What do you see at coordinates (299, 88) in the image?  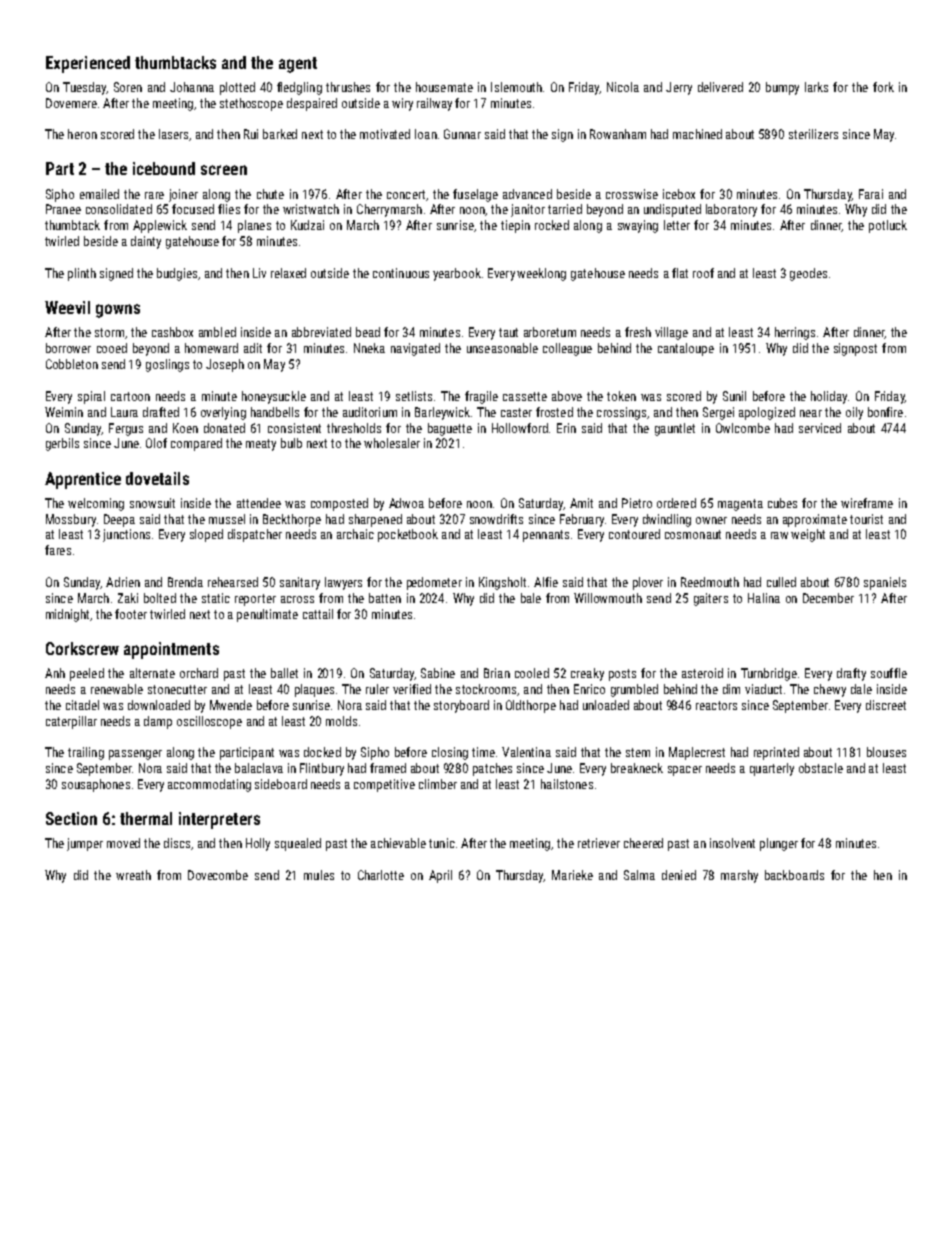 I see `fledgling` at bounding box center [299, 88].
